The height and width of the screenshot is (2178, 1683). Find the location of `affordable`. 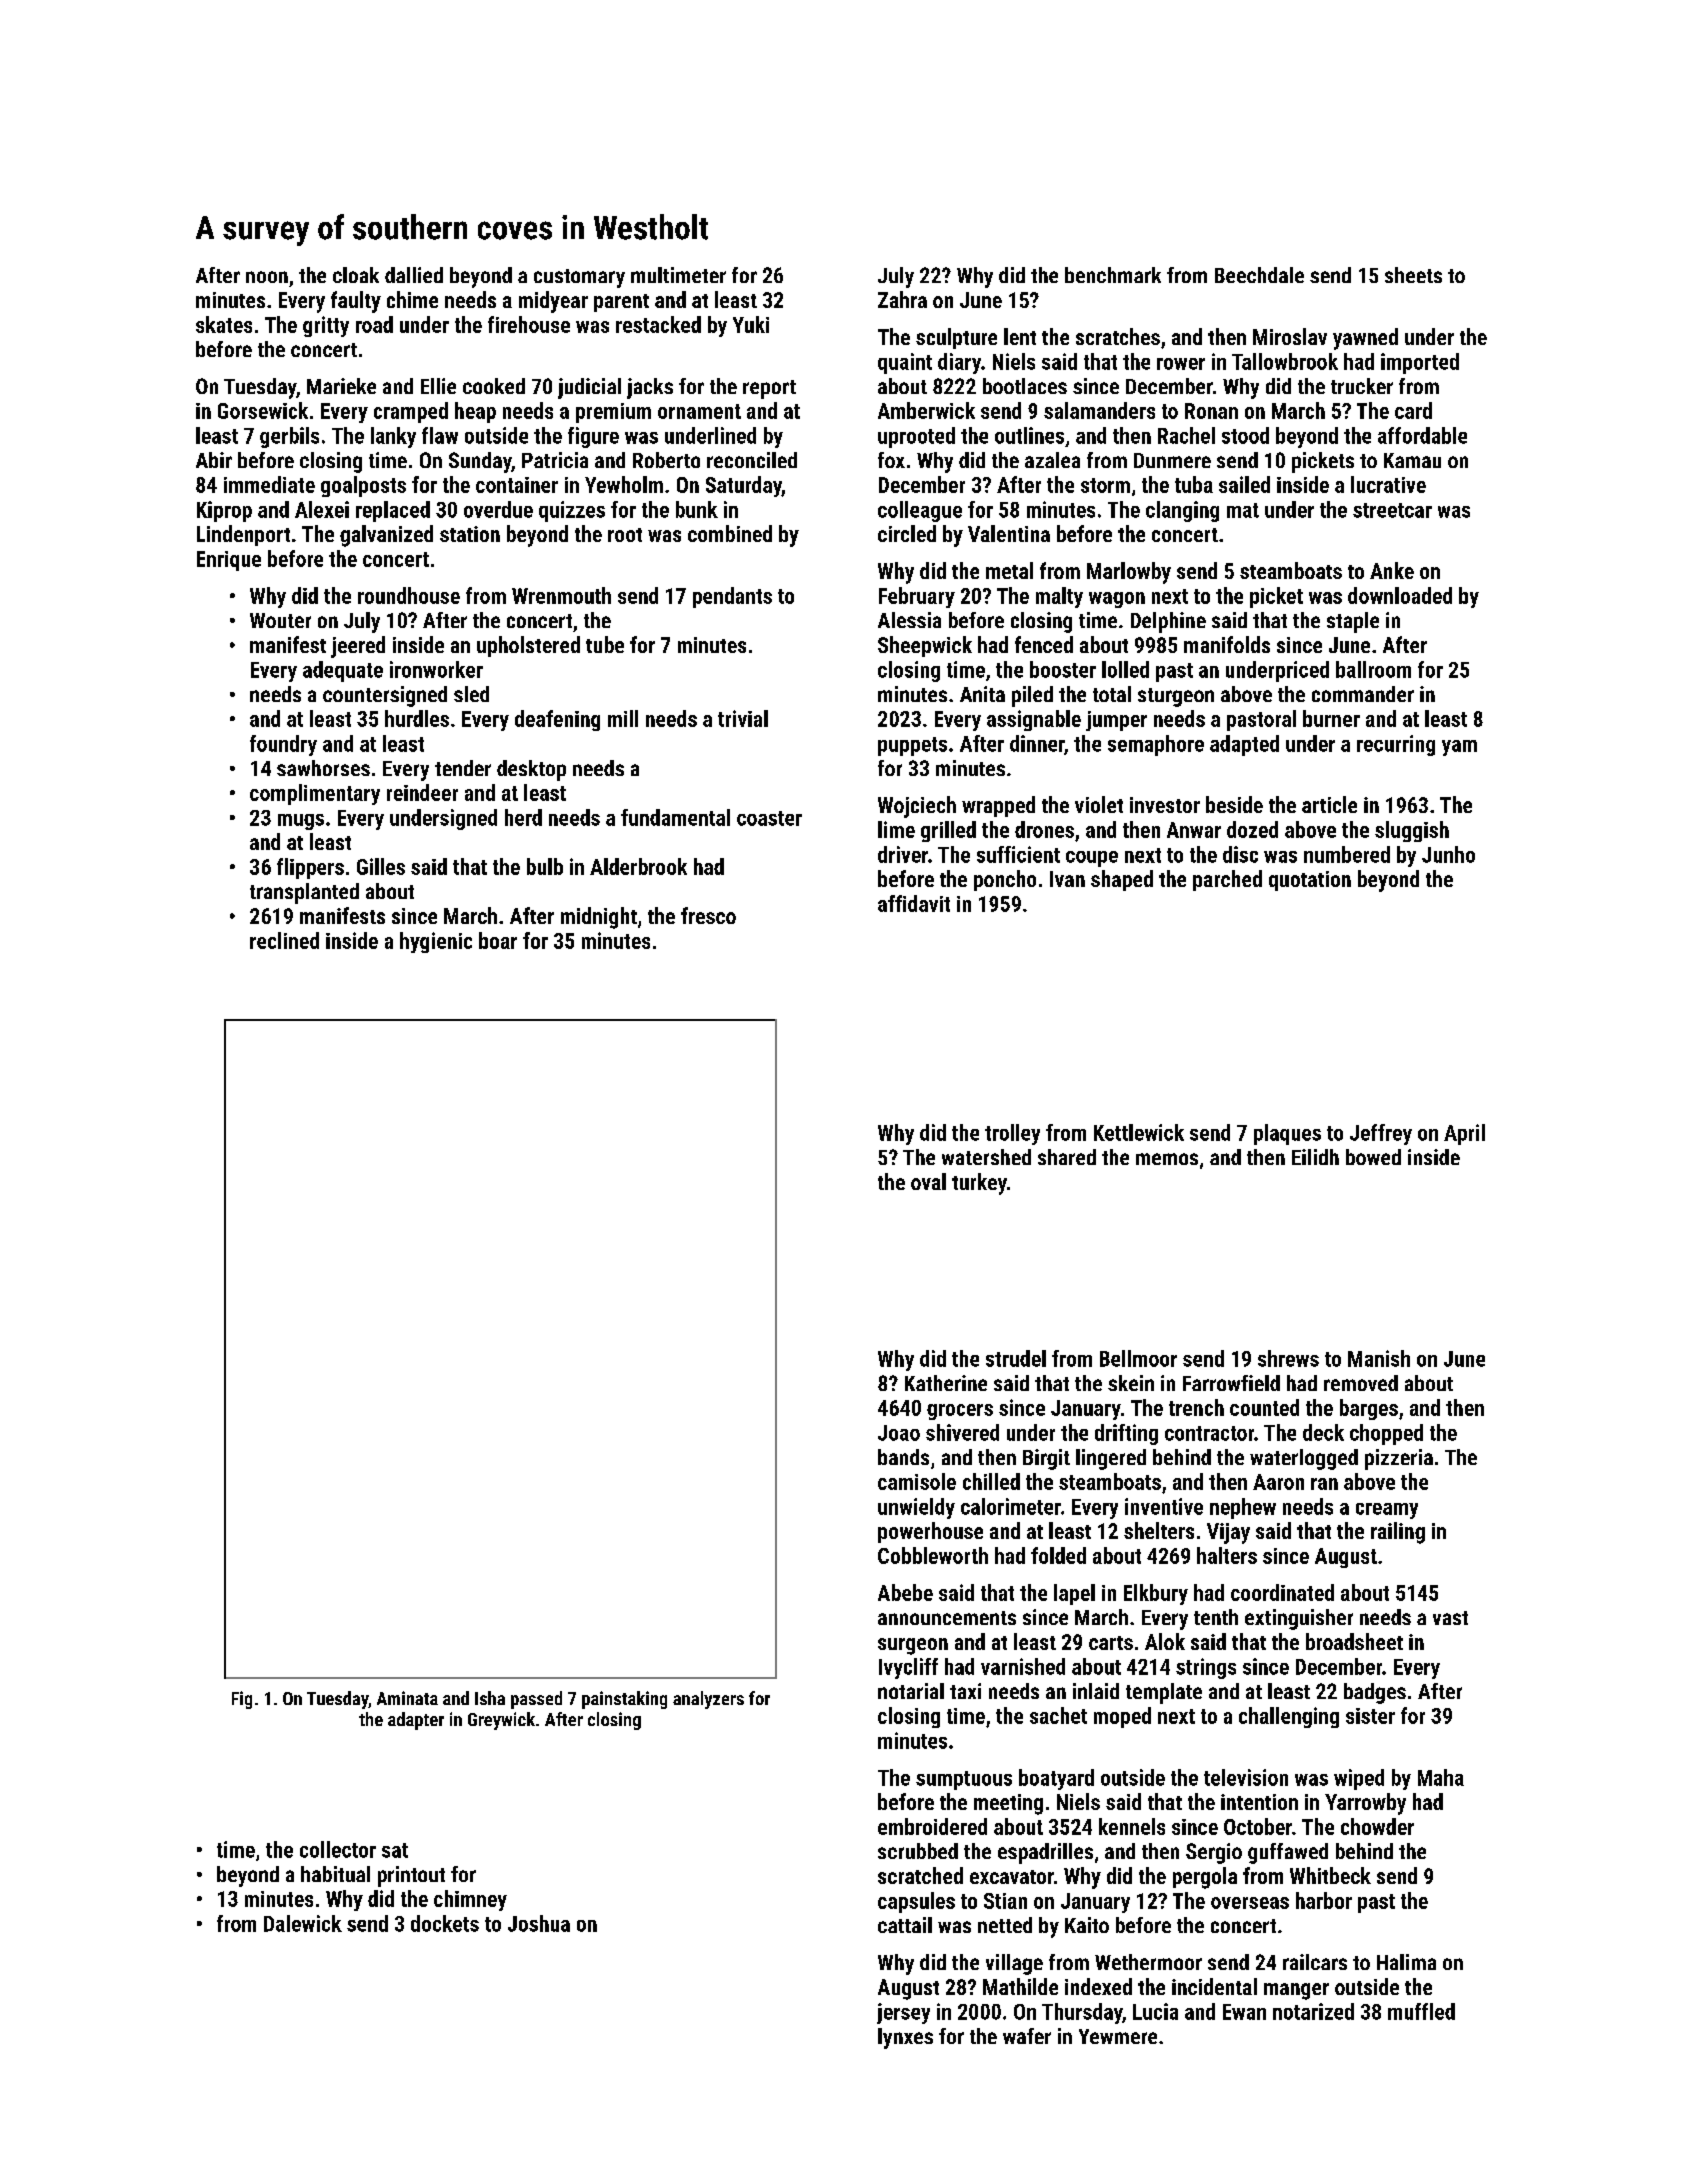

affordable is located at coordinates (1422, 435).
